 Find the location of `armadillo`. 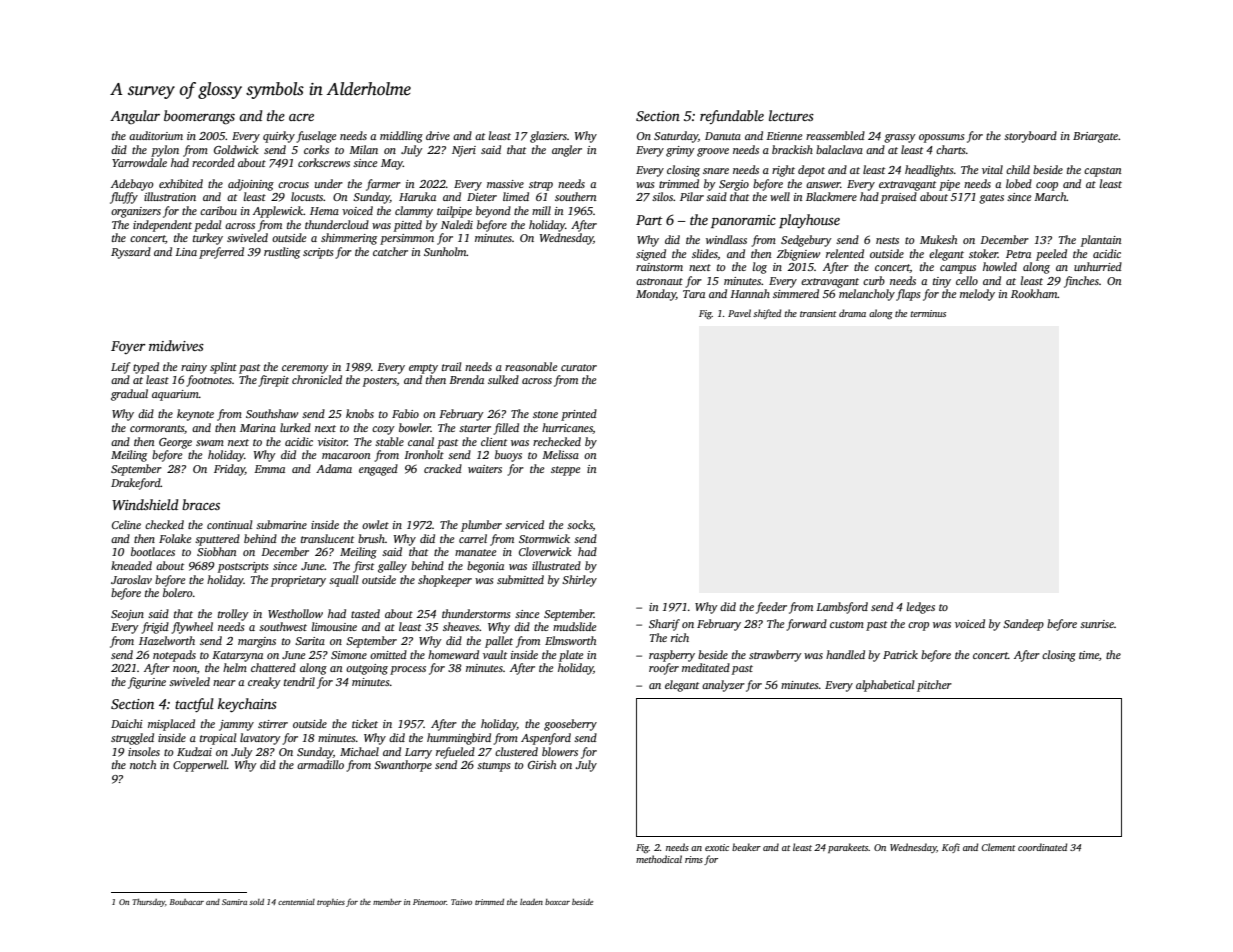

armadillo is located at coordinates (320, 764).
